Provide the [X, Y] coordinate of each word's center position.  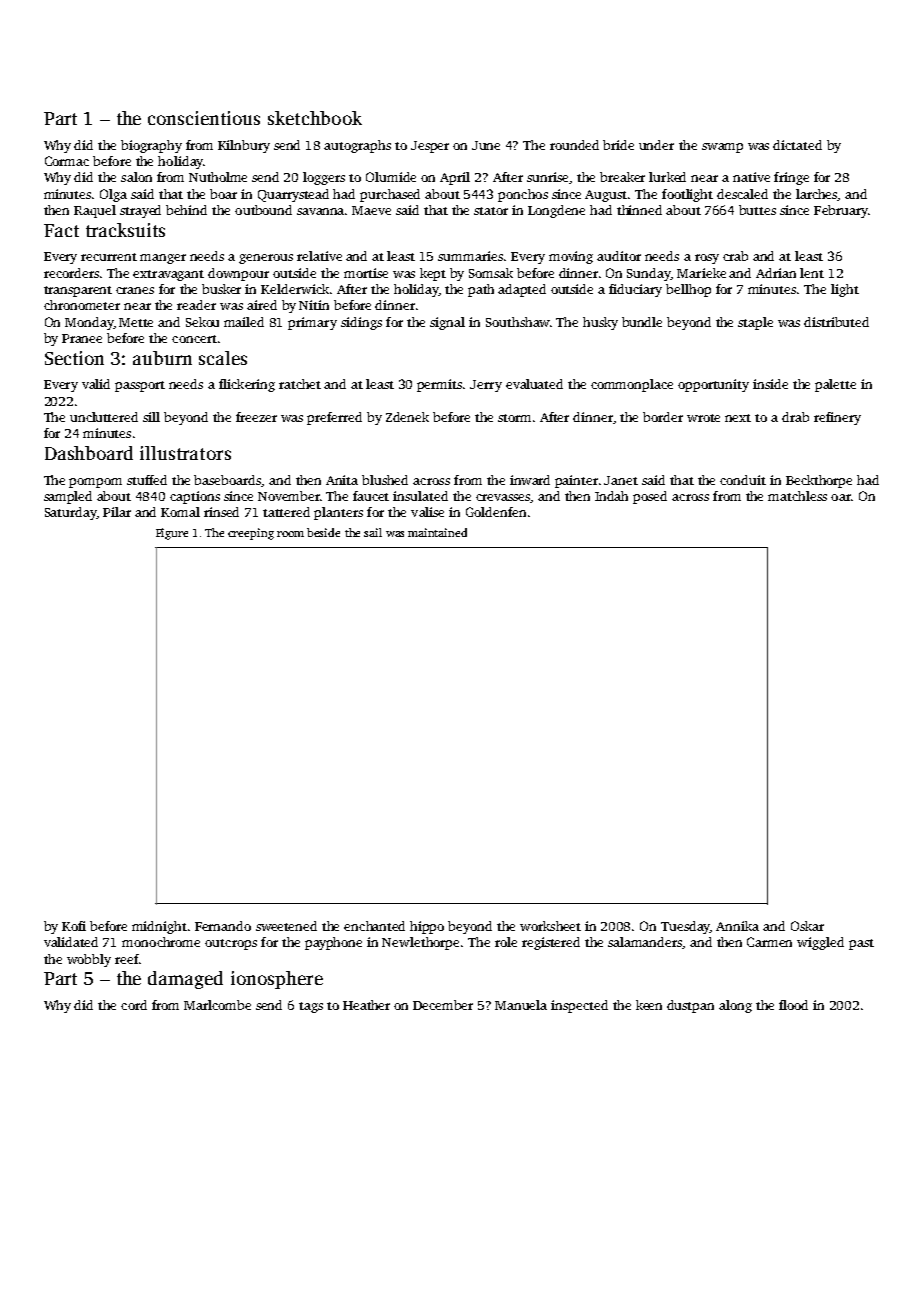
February [841, 211]
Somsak [491, 273]
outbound [263, 210]
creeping [251, 534]
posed [650, 497]
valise [427, 512]
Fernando [223, 926]
